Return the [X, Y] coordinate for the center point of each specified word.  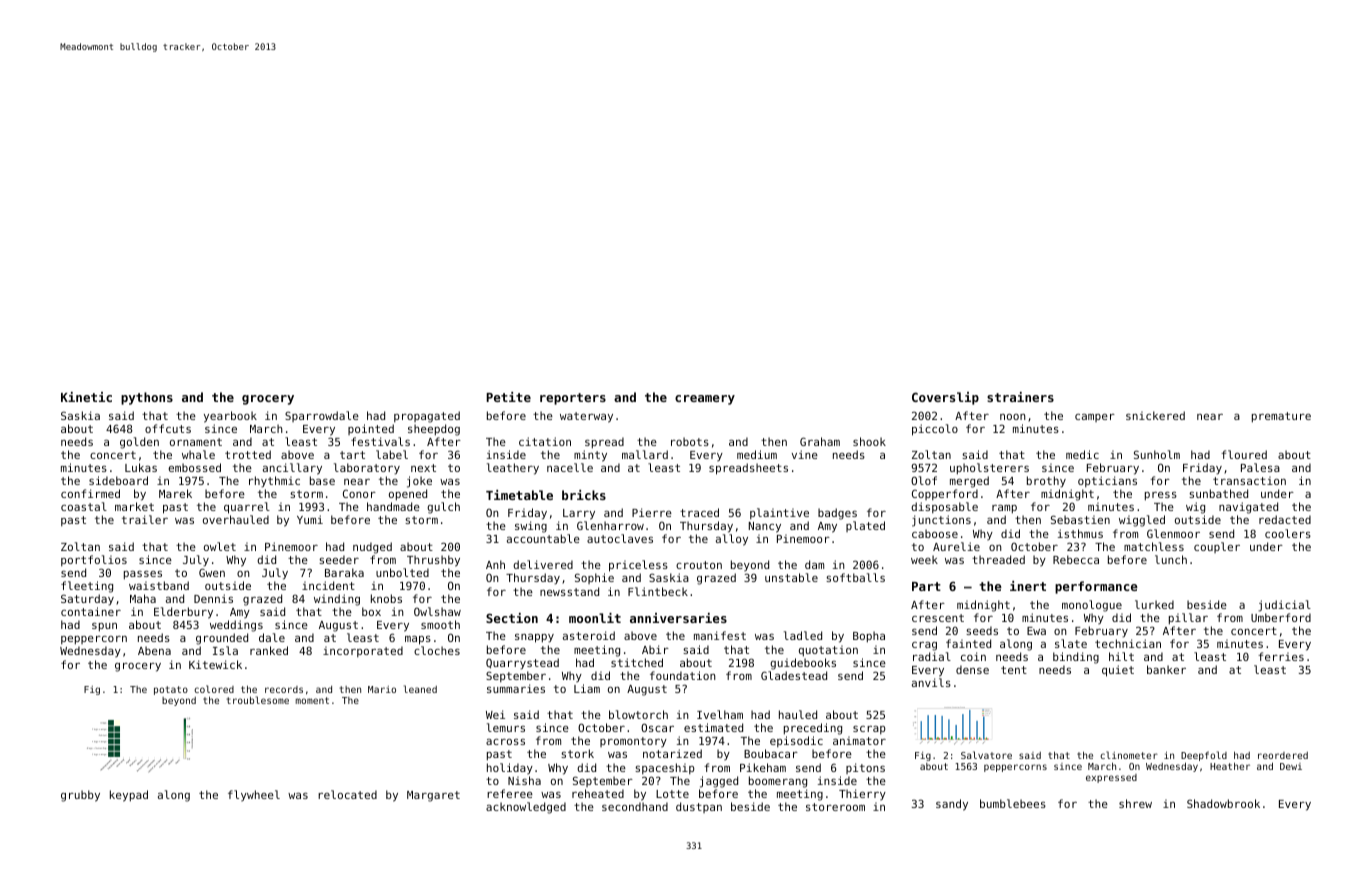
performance [1096, 587]
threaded [998, 559]
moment [312, 700]
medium [757, 454]
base [322, 480]
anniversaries [678, 618]
